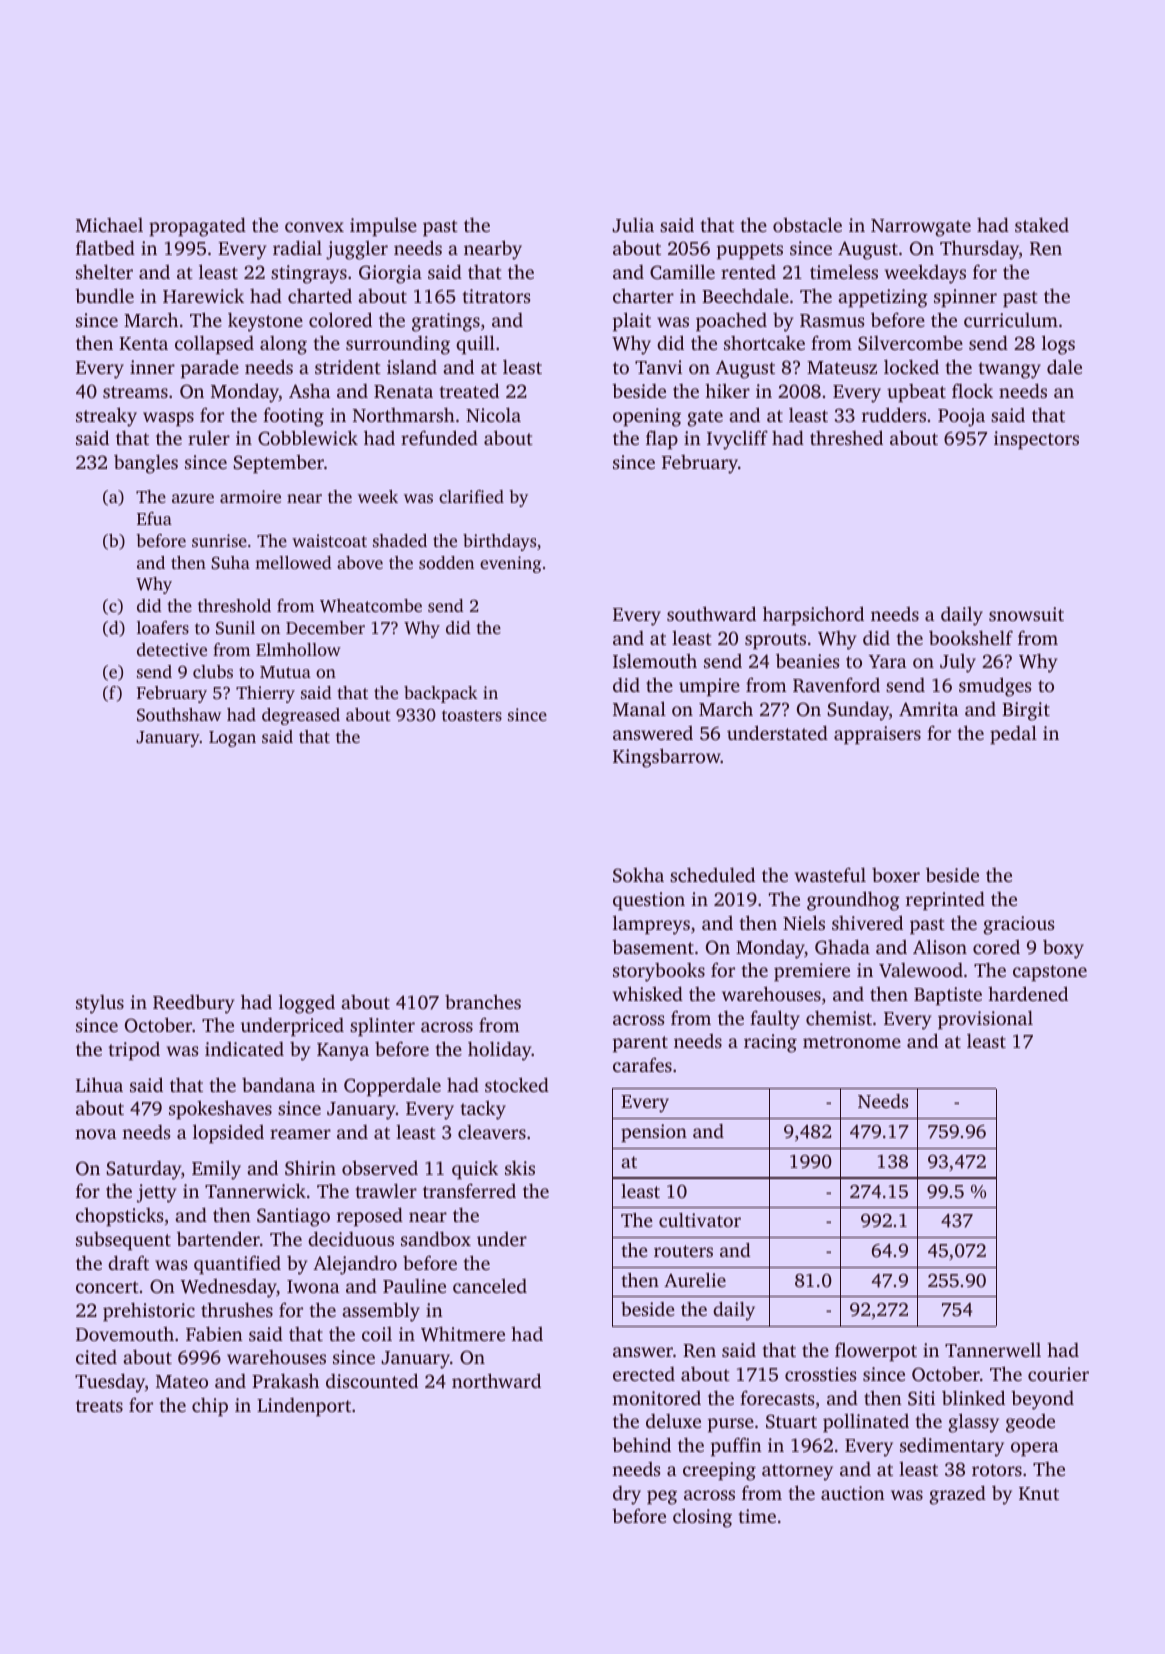 The height and width of the screenshot is (1654, 1165). I want to click on rudders, so click(894, 414).
